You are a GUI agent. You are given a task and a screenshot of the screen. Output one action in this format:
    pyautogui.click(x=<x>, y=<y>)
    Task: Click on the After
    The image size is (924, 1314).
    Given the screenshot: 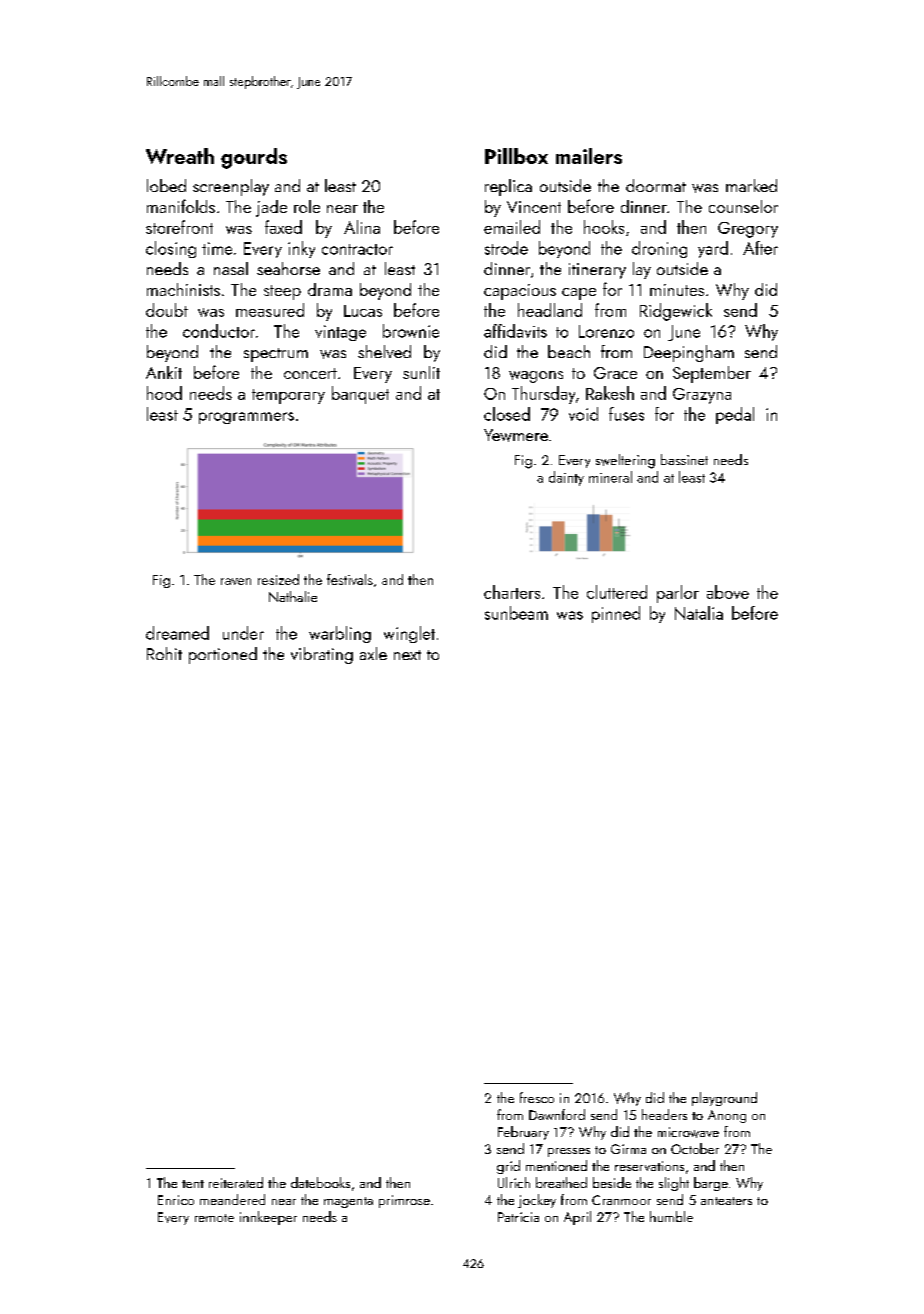 What is the action you would take?
    pyautogui.click(x=760, y=248)
